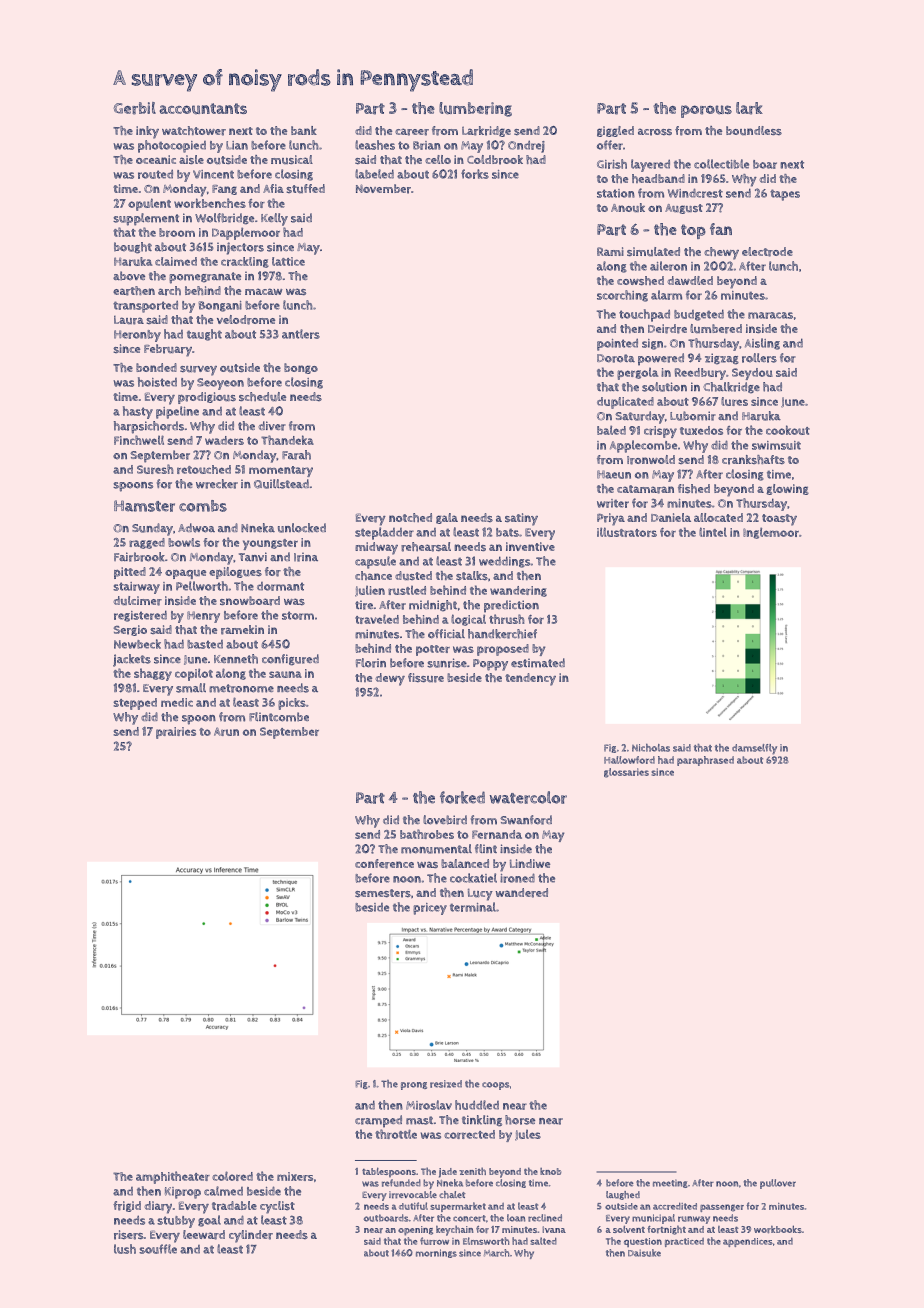 The height and width of the page is (1308, 924). Describe the element at coordinates (173, 1177) in the page. I see `amphitheater` at that location.
